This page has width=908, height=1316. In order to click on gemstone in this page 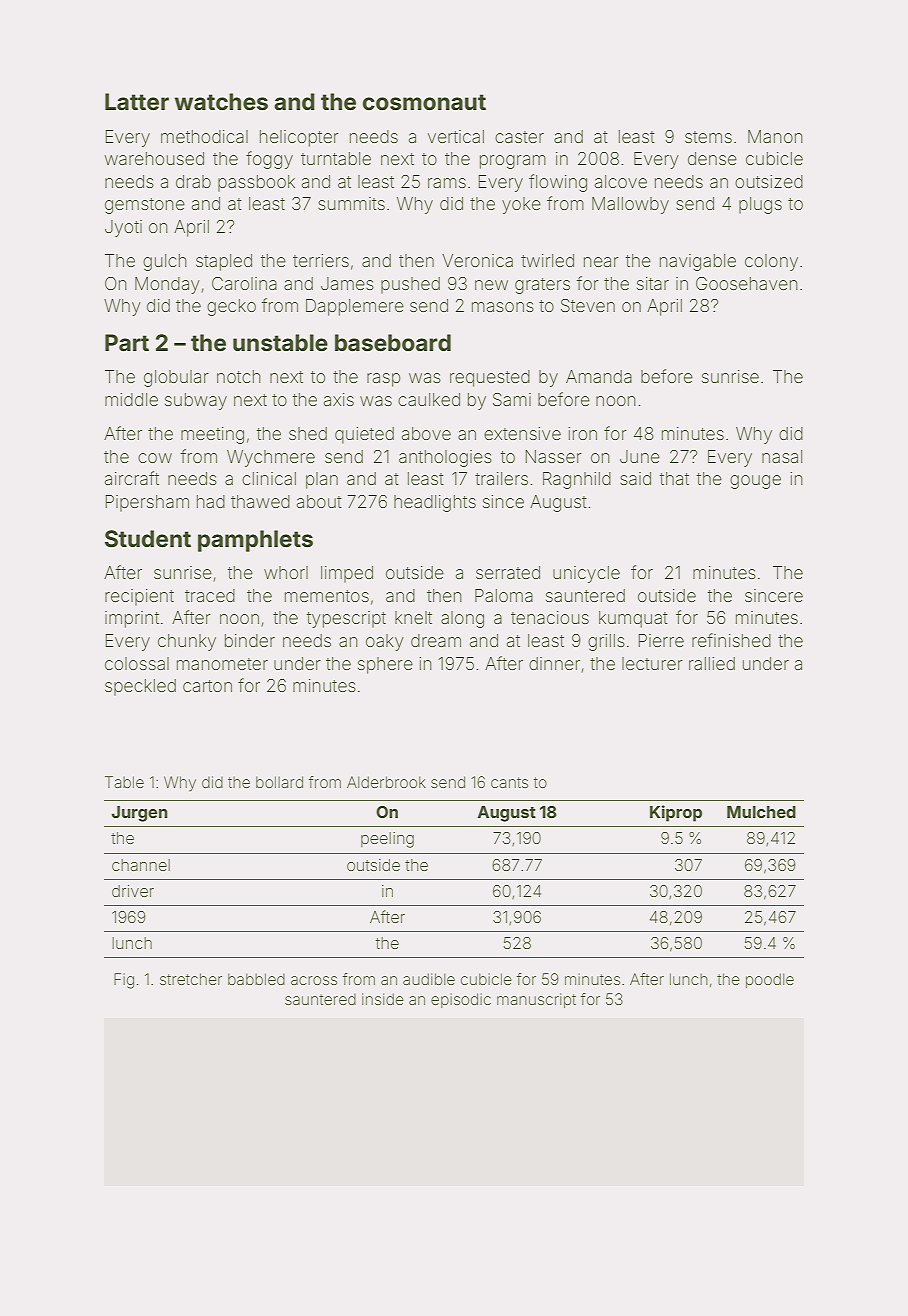, I will do `click(145, 206)`.
